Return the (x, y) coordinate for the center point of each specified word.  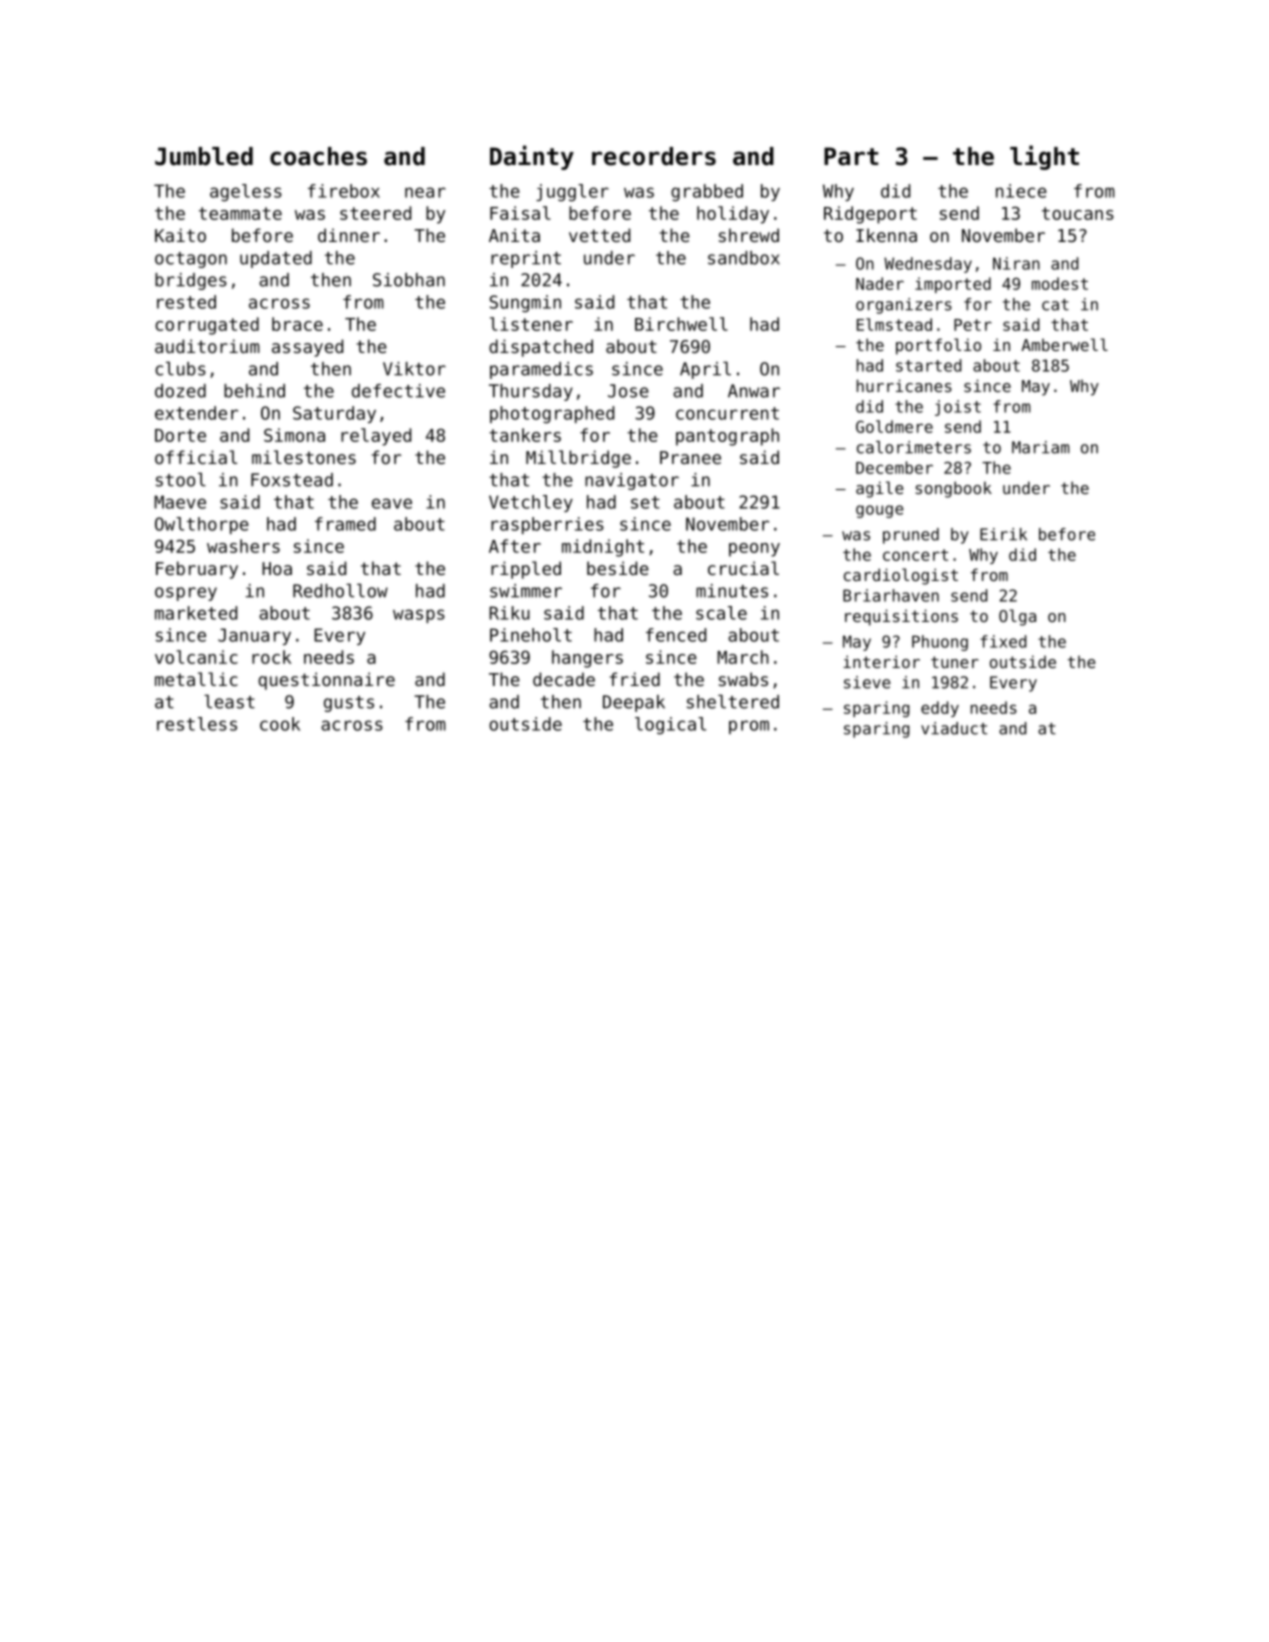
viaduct (954, 728)
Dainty (532, 157)
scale (721, 613)
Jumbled (204, 156)
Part (851, 156)
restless (197, 724)
